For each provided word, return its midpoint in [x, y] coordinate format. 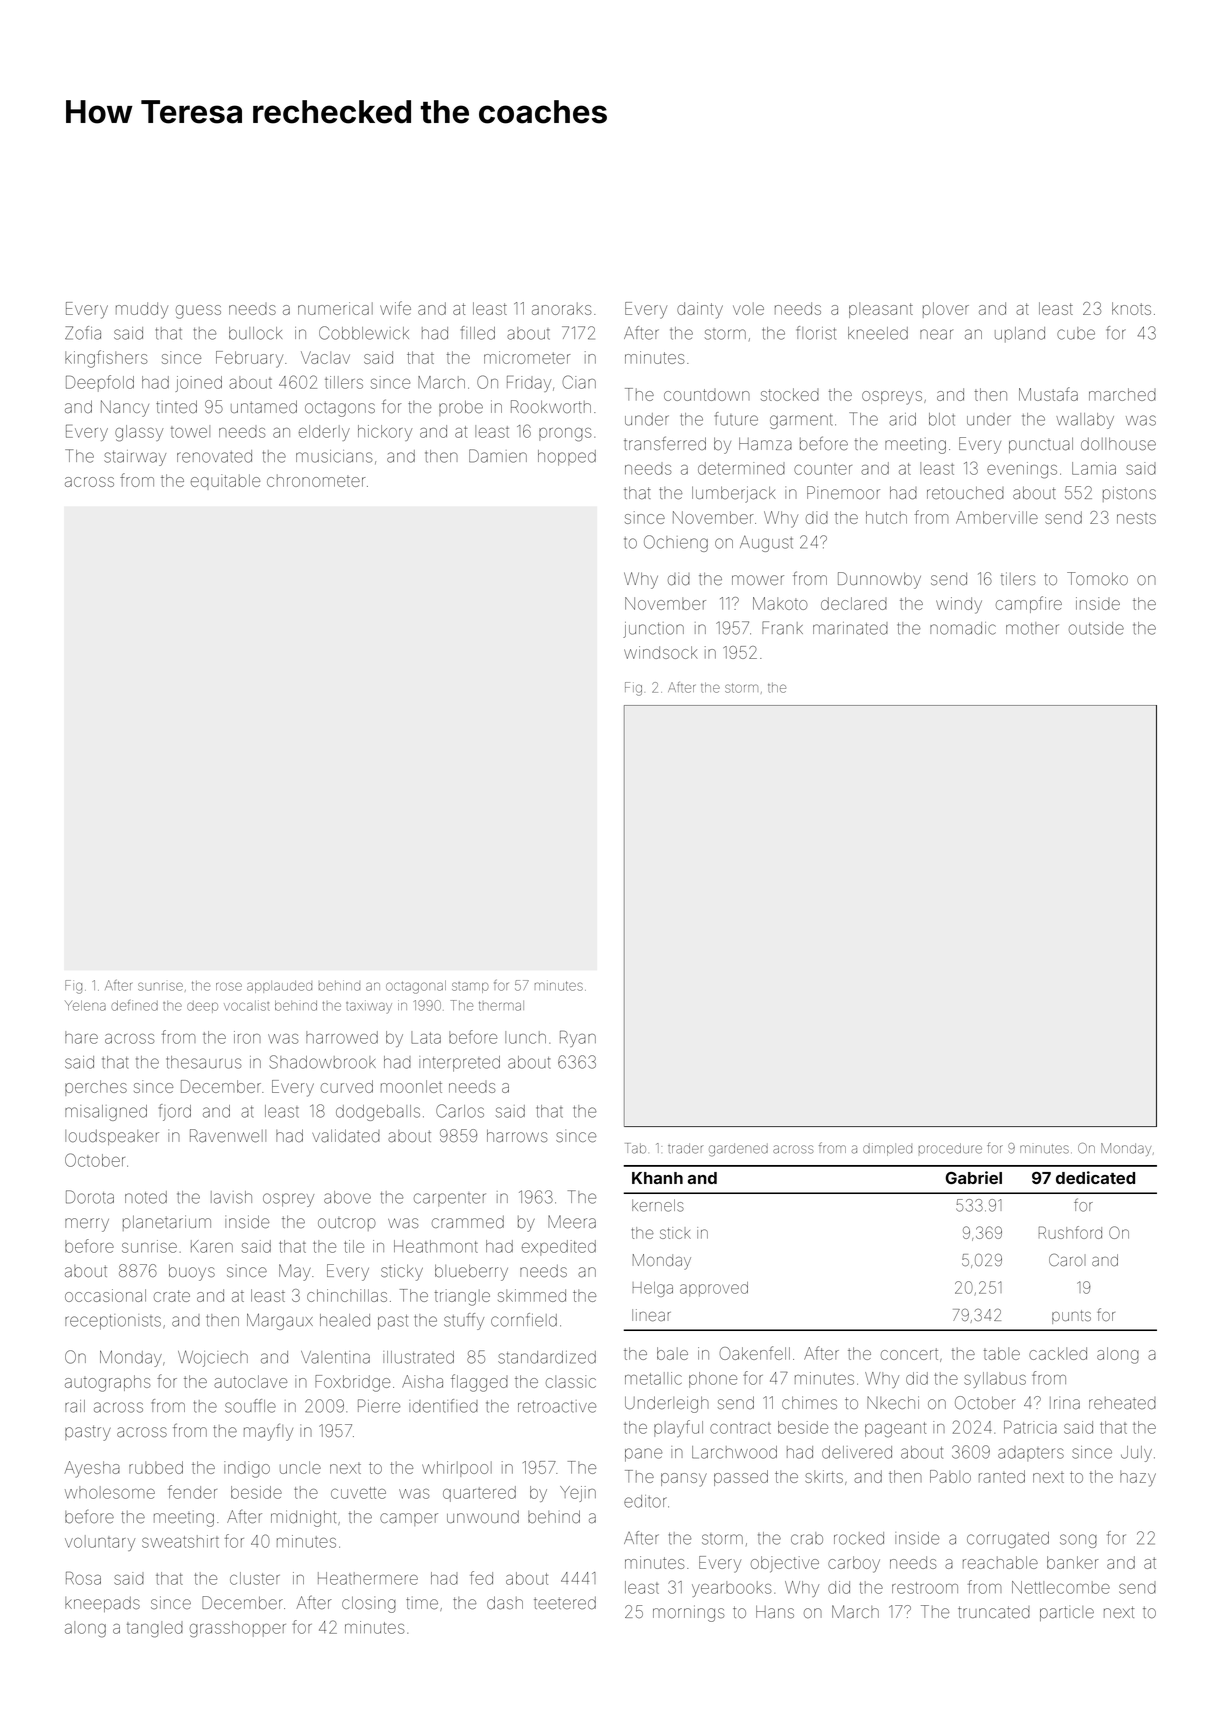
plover [946, 310]
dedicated [1095, 1177]
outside [1096, 628]
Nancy [125, 408]
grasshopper [238, 1629]
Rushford [1070, 1232]
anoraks [562, 308]
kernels [658, 1205]
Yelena [85, 1006]
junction [653, 630]
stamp [470, 987]
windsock [661, 652]
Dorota [90, 1197]
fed [481, 1578]
